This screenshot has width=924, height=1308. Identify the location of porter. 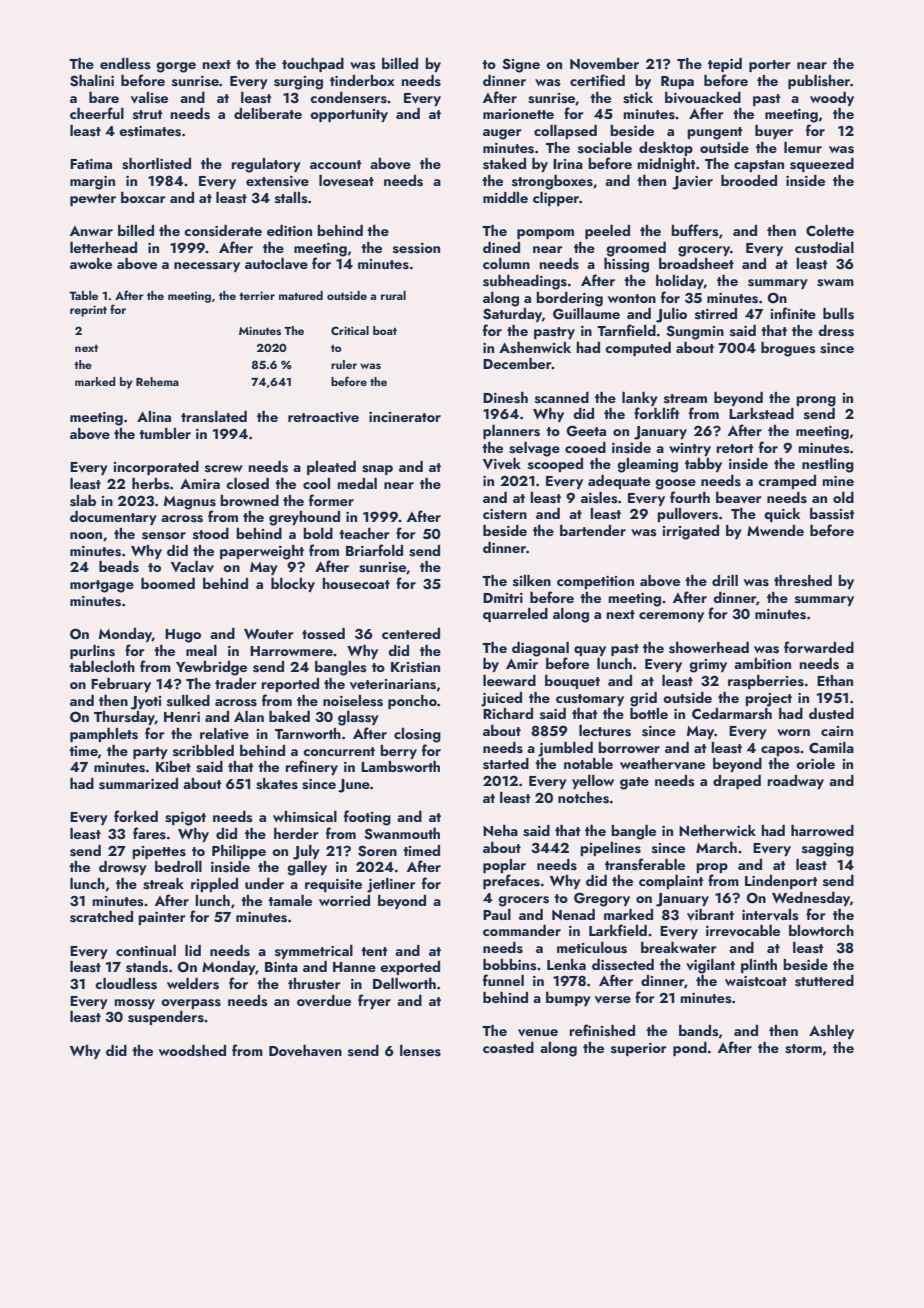
(770, 66).
